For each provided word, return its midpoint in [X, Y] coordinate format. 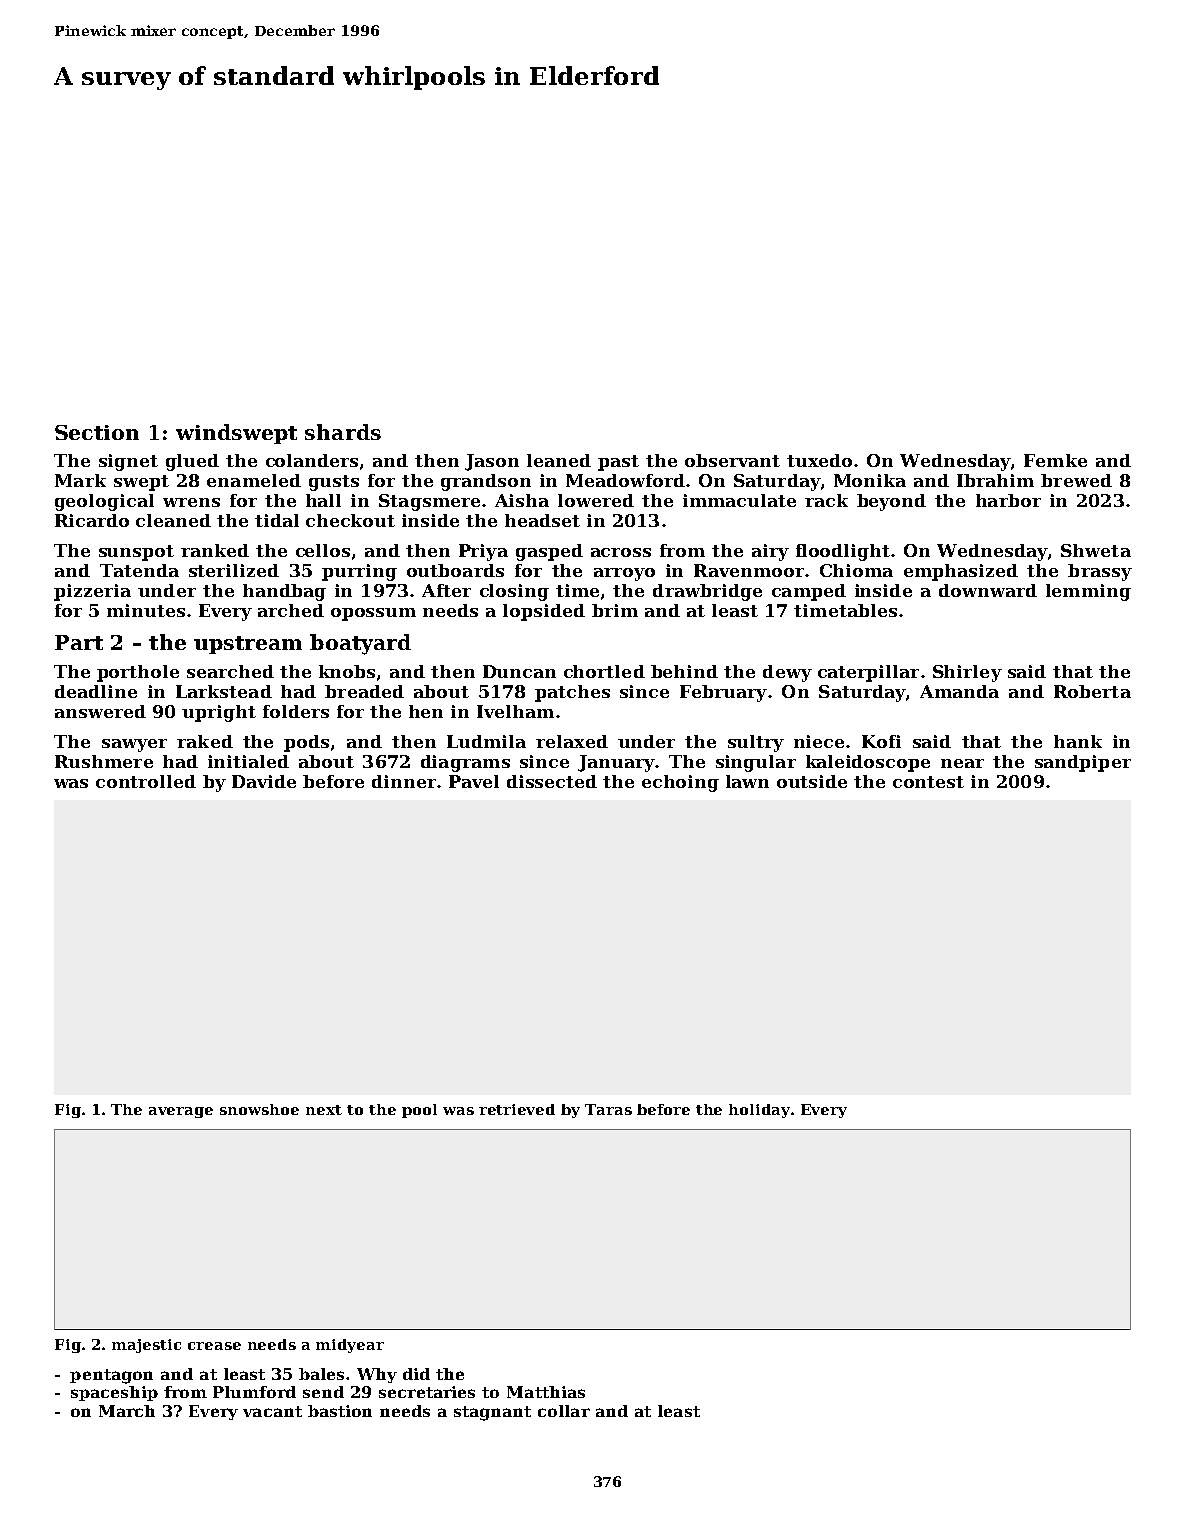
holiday [759, 1111]
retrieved [517, 1109]
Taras [608, 1109]
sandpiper [1083, 763]
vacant [272, 1411]
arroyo [624, 574]
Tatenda [139, 570]
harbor [1008, 500]
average [181, 1112]
